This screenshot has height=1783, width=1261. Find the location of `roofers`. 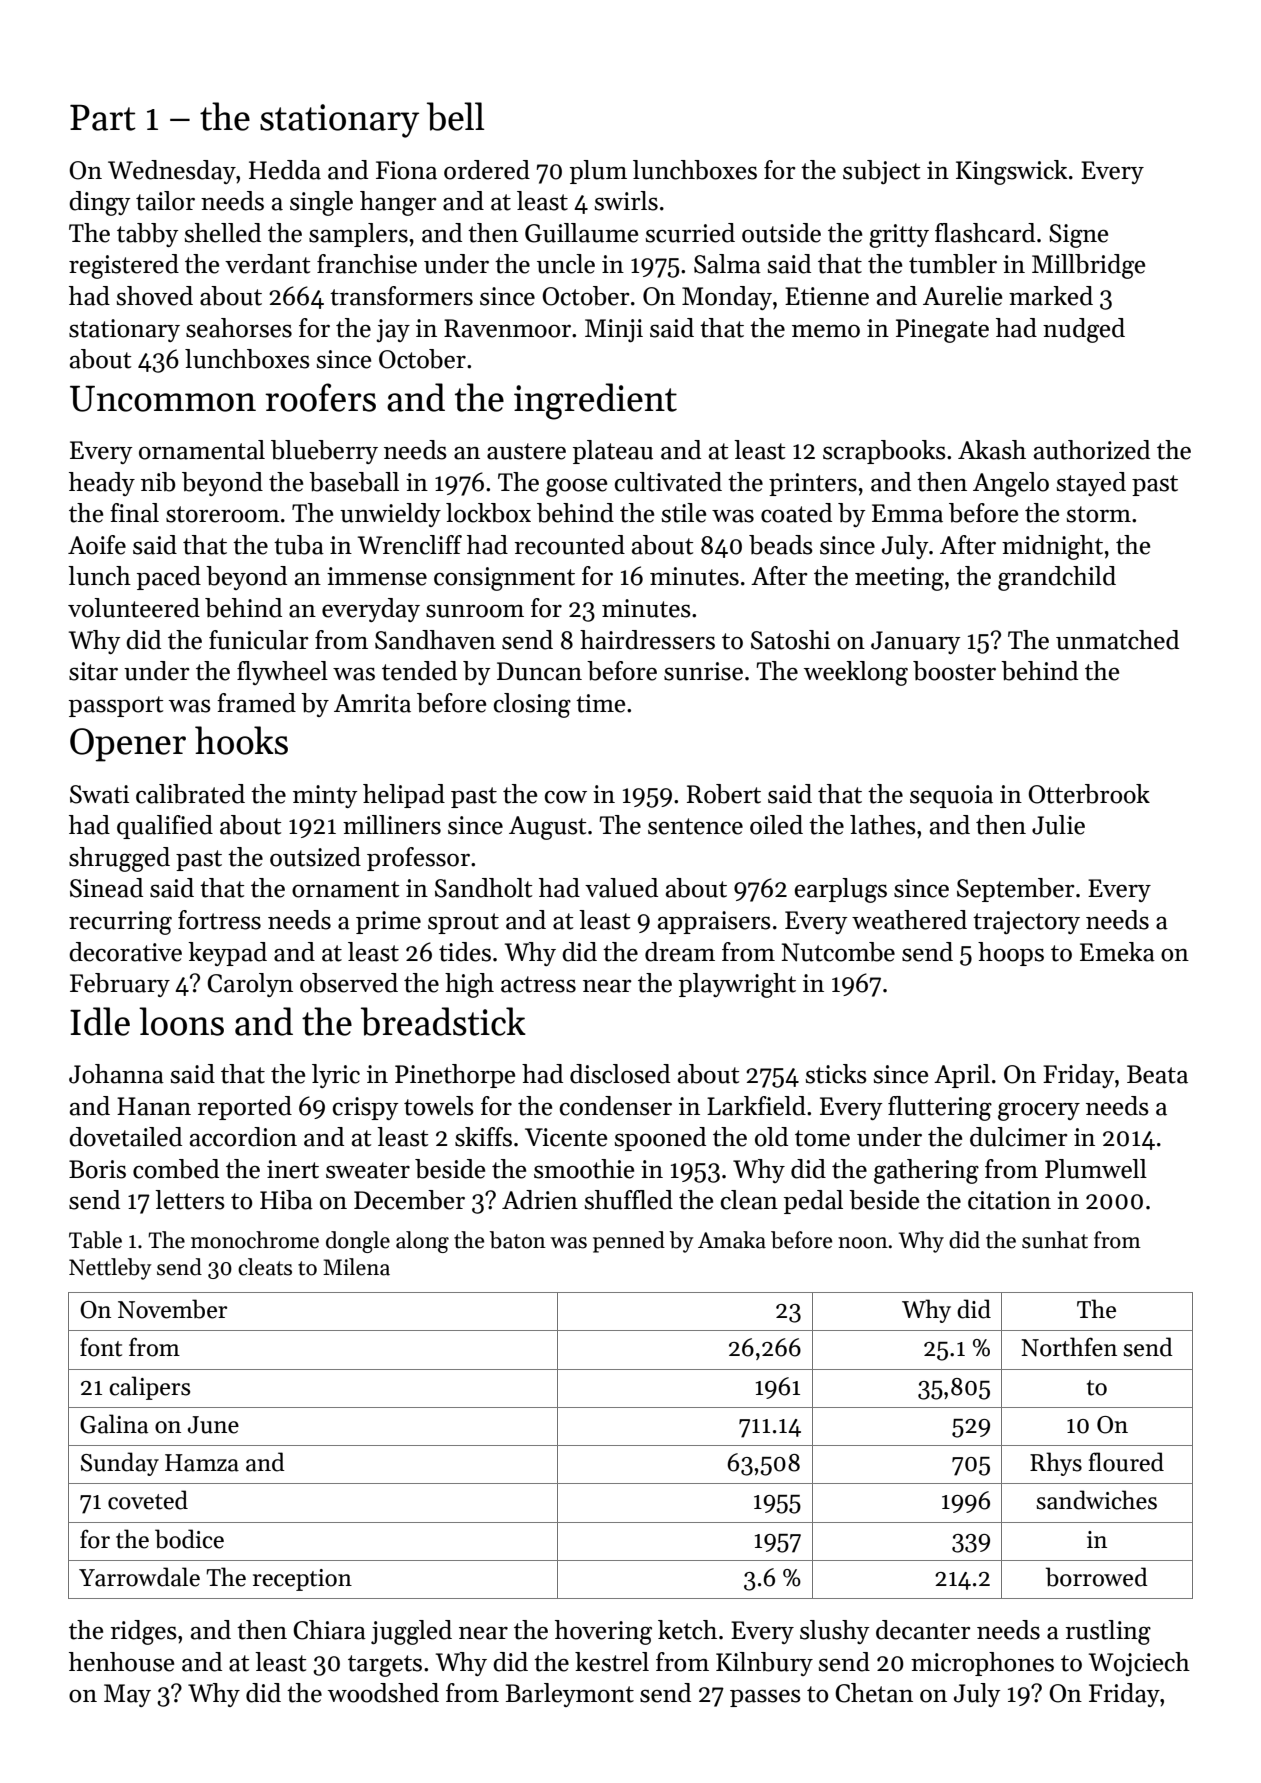

roofers is located at coordinates (320, 397).
